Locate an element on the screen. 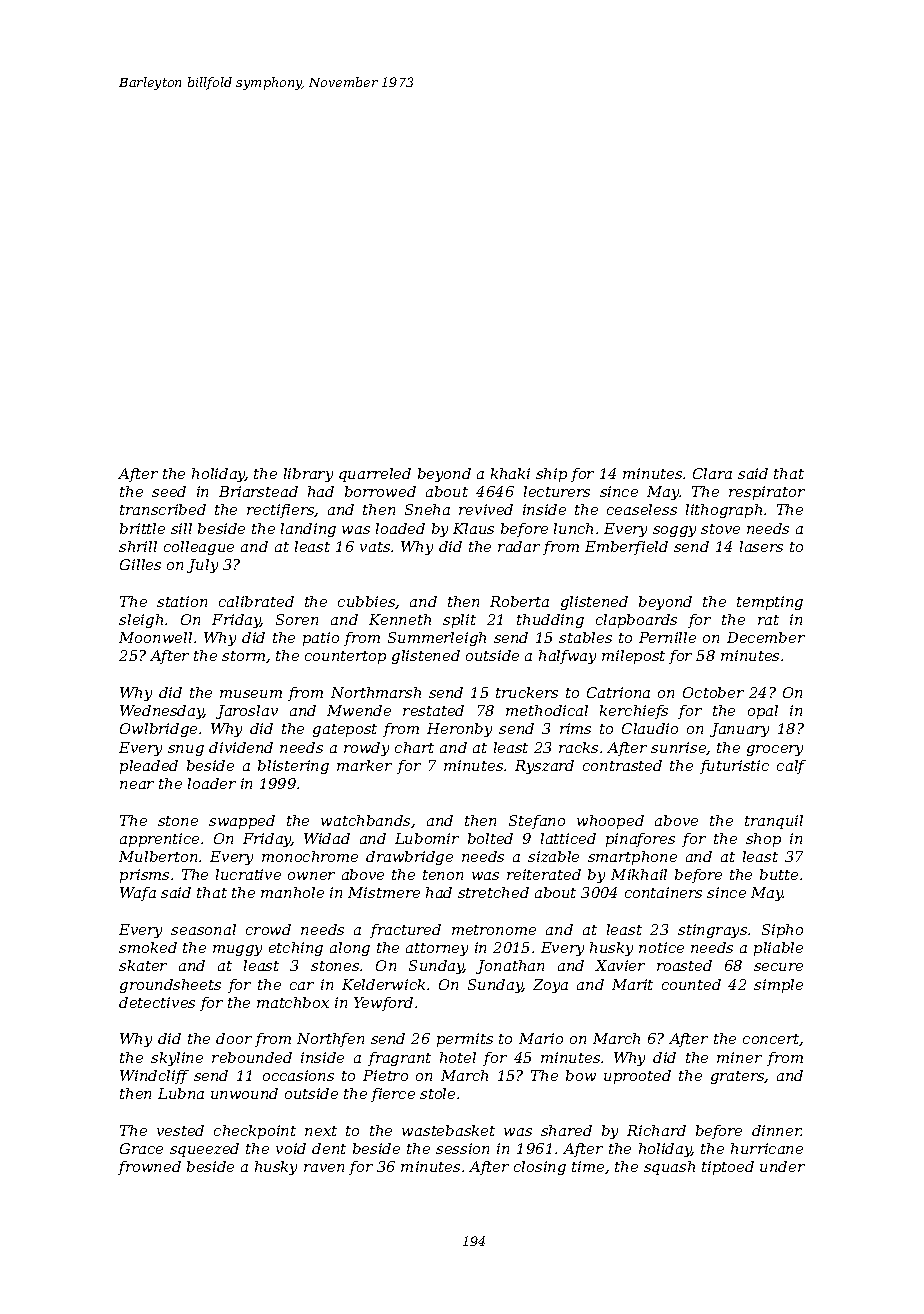 The image size is (924, 1314). Heronby is located at coordinates (459, 730).
